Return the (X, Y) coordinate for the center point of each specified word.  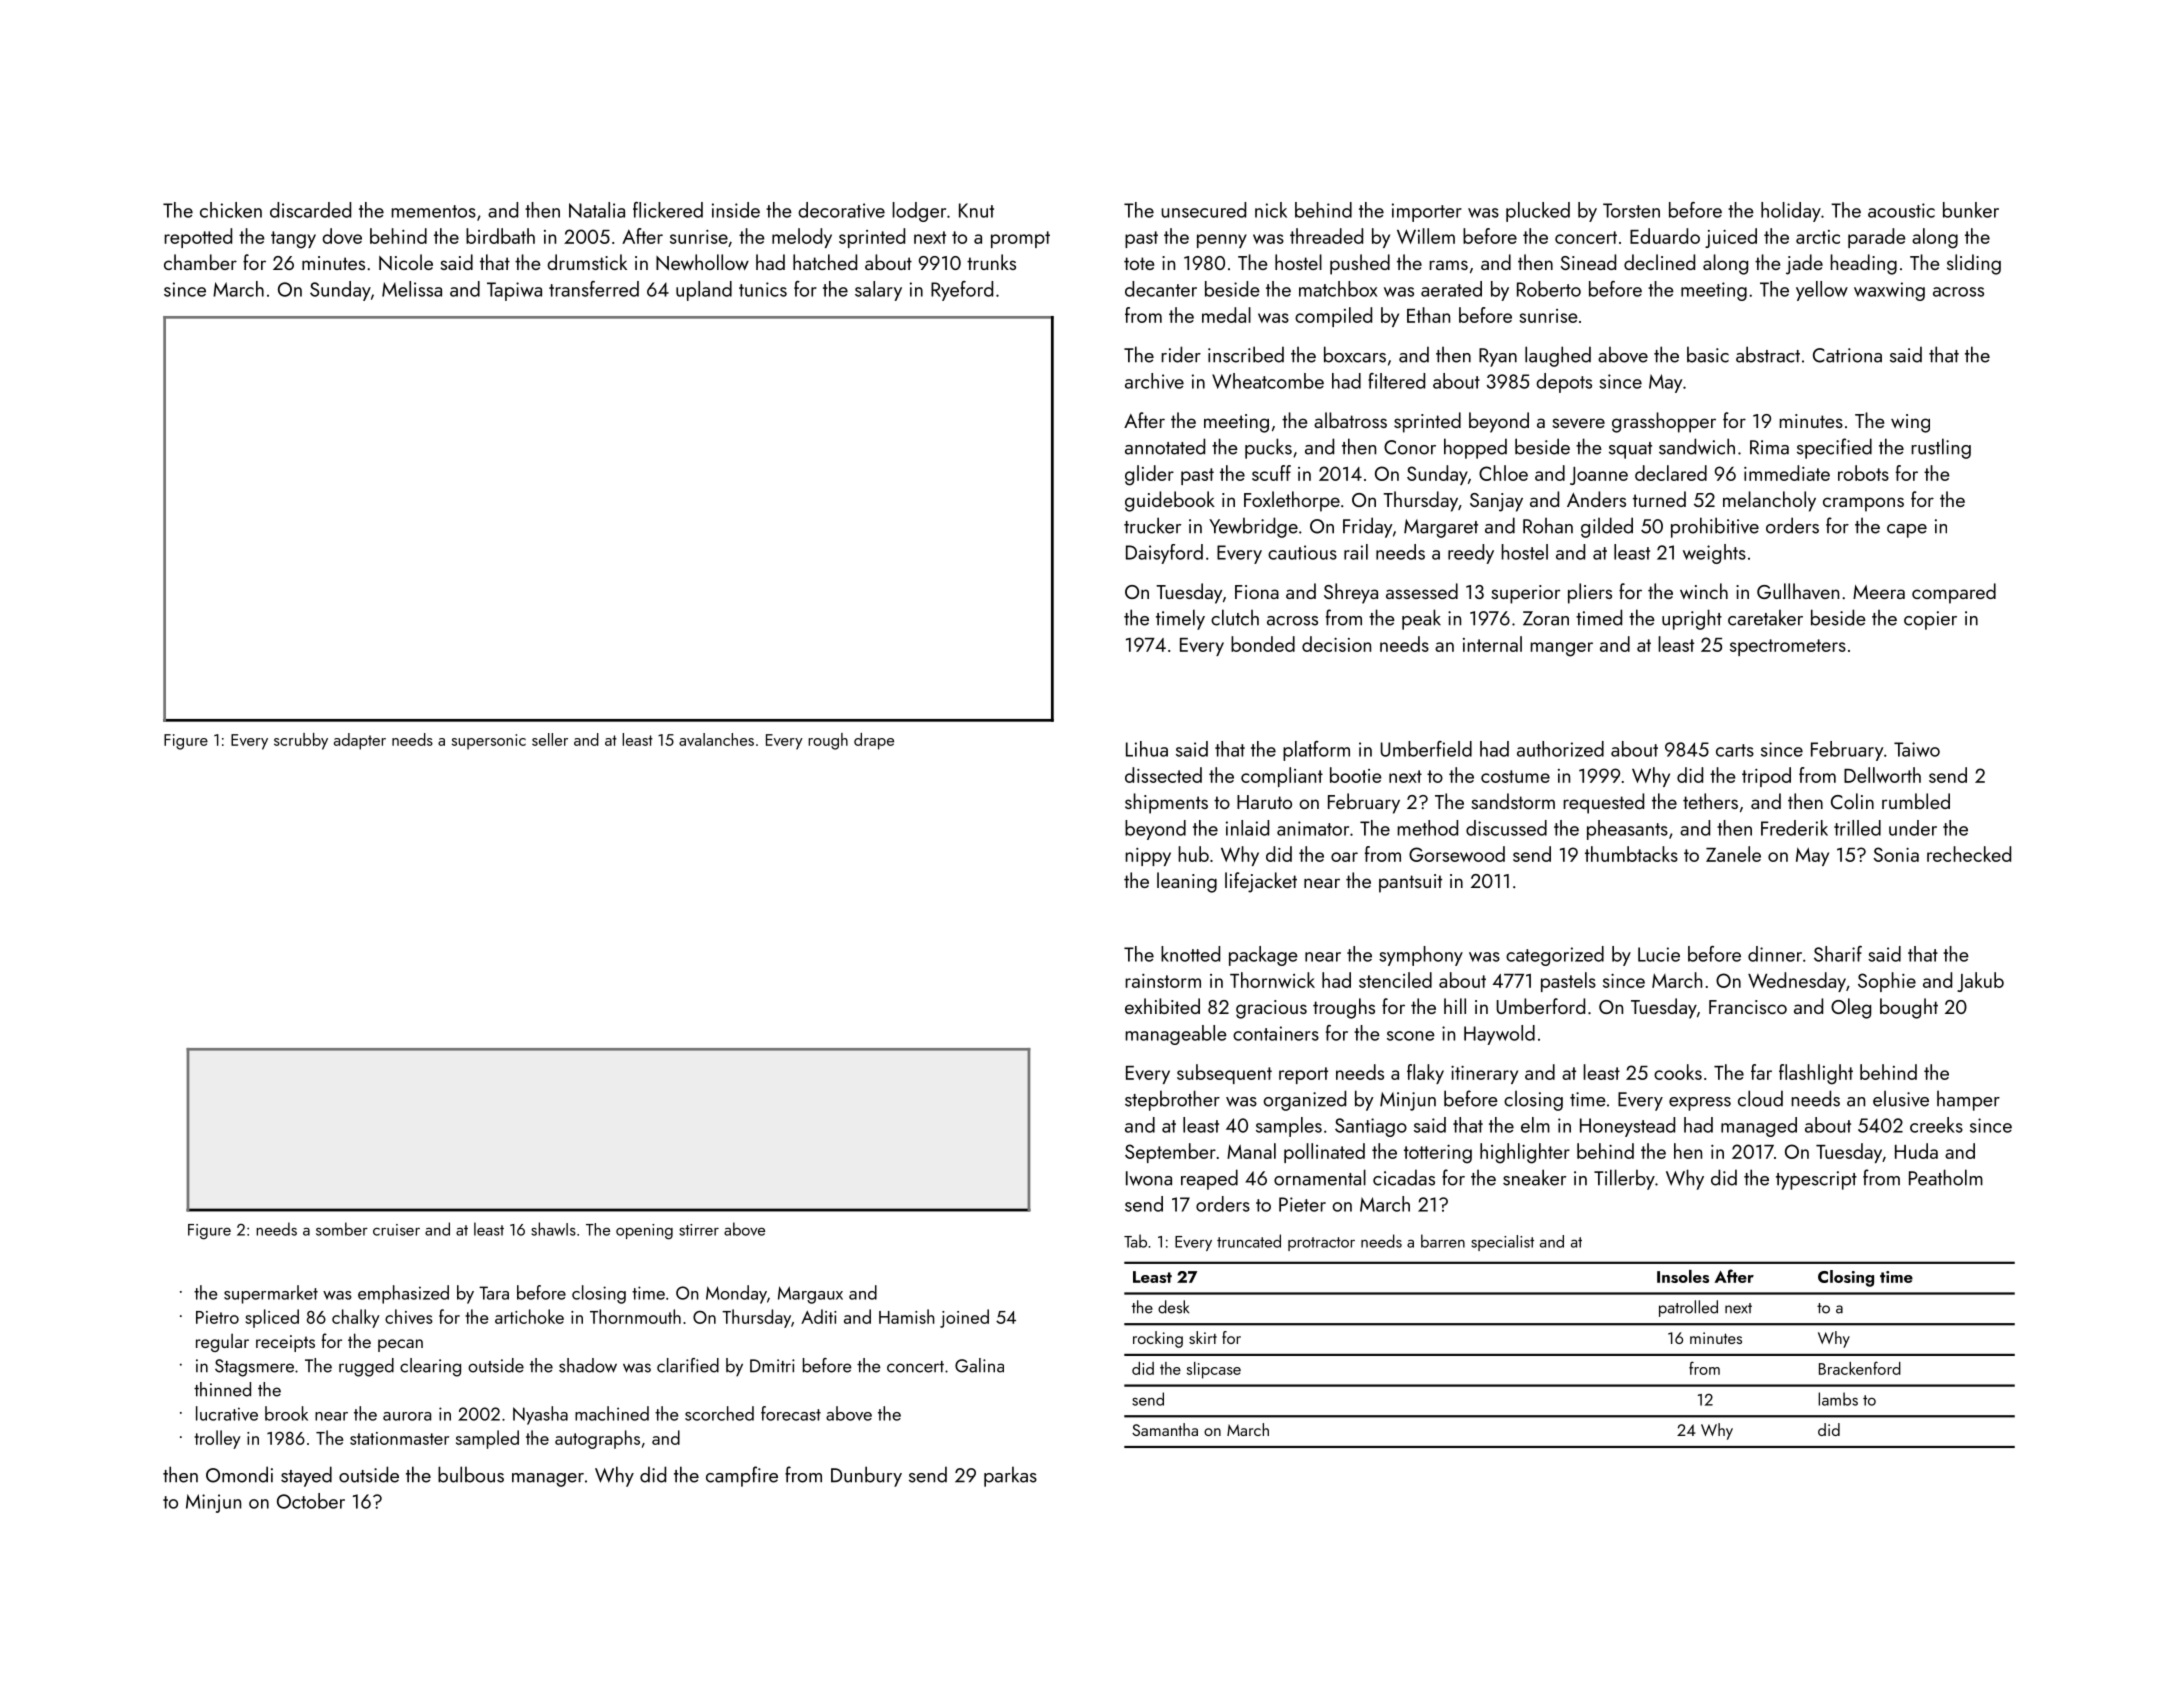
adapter (360, 741)
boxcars (1355, 354)
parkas (1010, 1476)
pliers (1590, 593)
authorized (1560, 749)
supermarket (271, 1294)
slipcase (1214, 1370)
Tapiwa (514, 291)
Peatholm (1946, 1177)
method (1427, 828)
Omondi (239, 1474)
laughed (1558, 356)
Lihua (1147, 749)
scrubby (301, 741)
